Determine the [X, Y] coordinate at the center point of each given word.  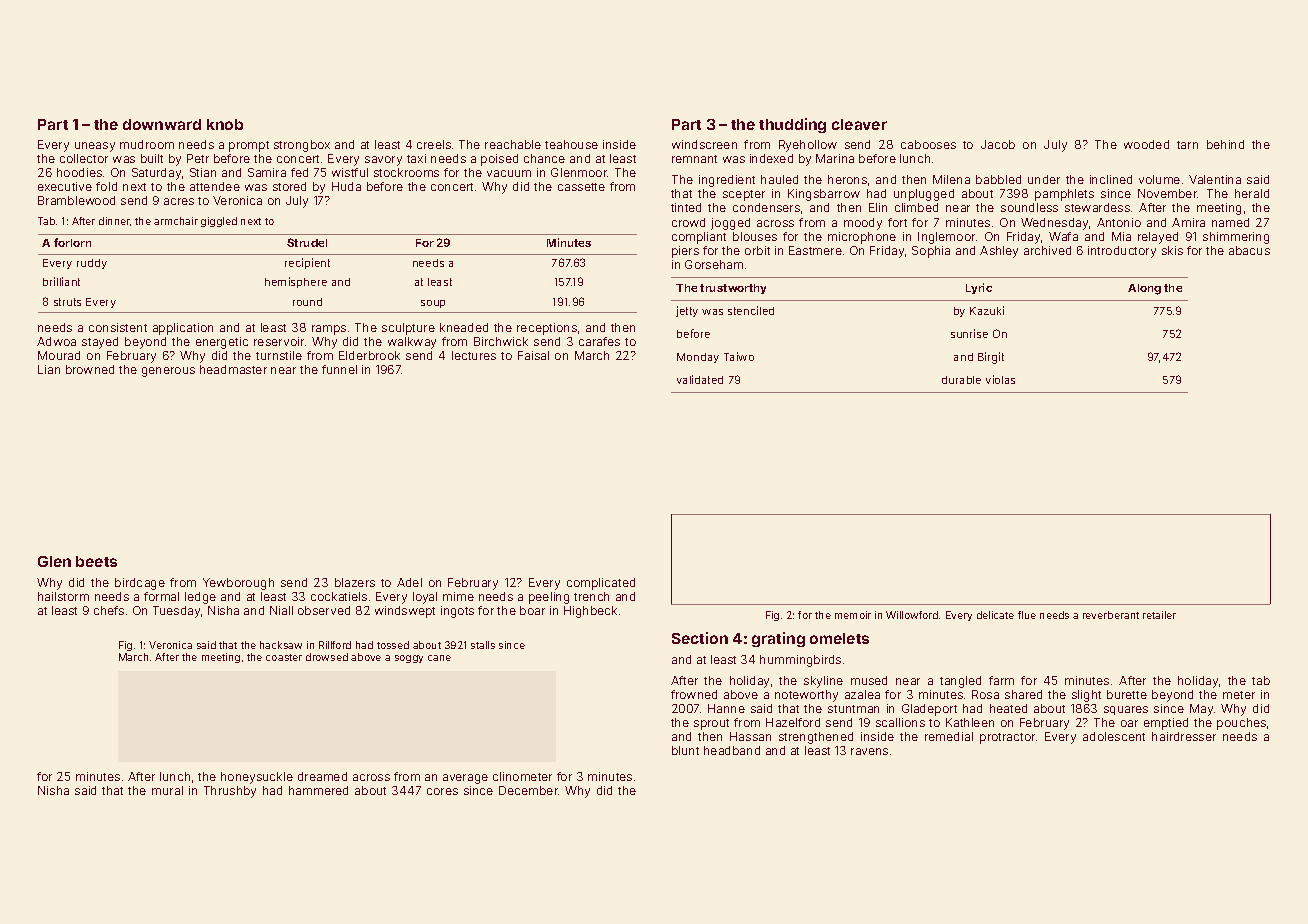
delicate [995, 615]
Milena [951, 179]
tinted [686, 207]
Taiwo [739, 356]
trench [591, 596]
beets [96, 561]
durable [961, 380]
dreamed [322, 776]
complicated [601, 584]
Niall [281, 610]
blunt [685, 750]
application [183, 329]
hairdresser [1184, 736]
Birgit [991, 358]
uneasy [95, 147]
